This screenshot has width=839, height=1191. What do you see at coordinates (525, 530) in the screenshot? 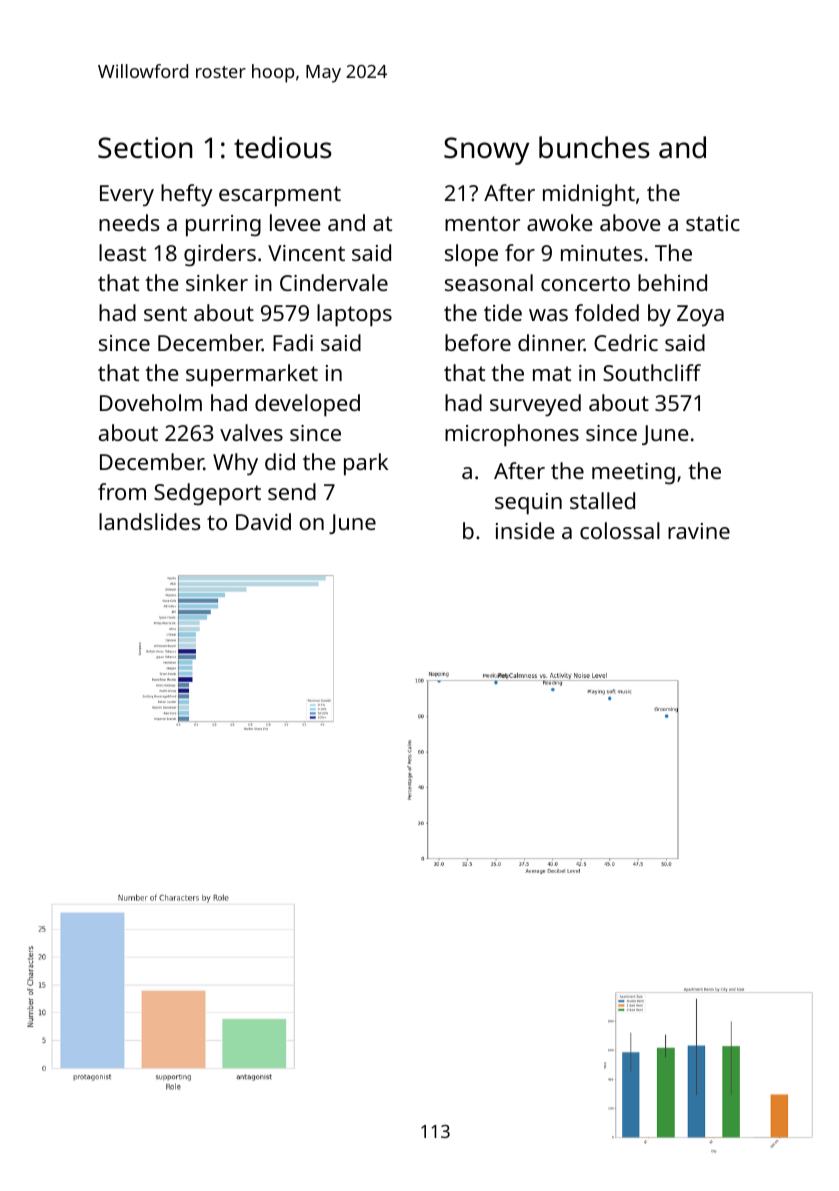
I see `inside` at bounding box center [525, 530].
